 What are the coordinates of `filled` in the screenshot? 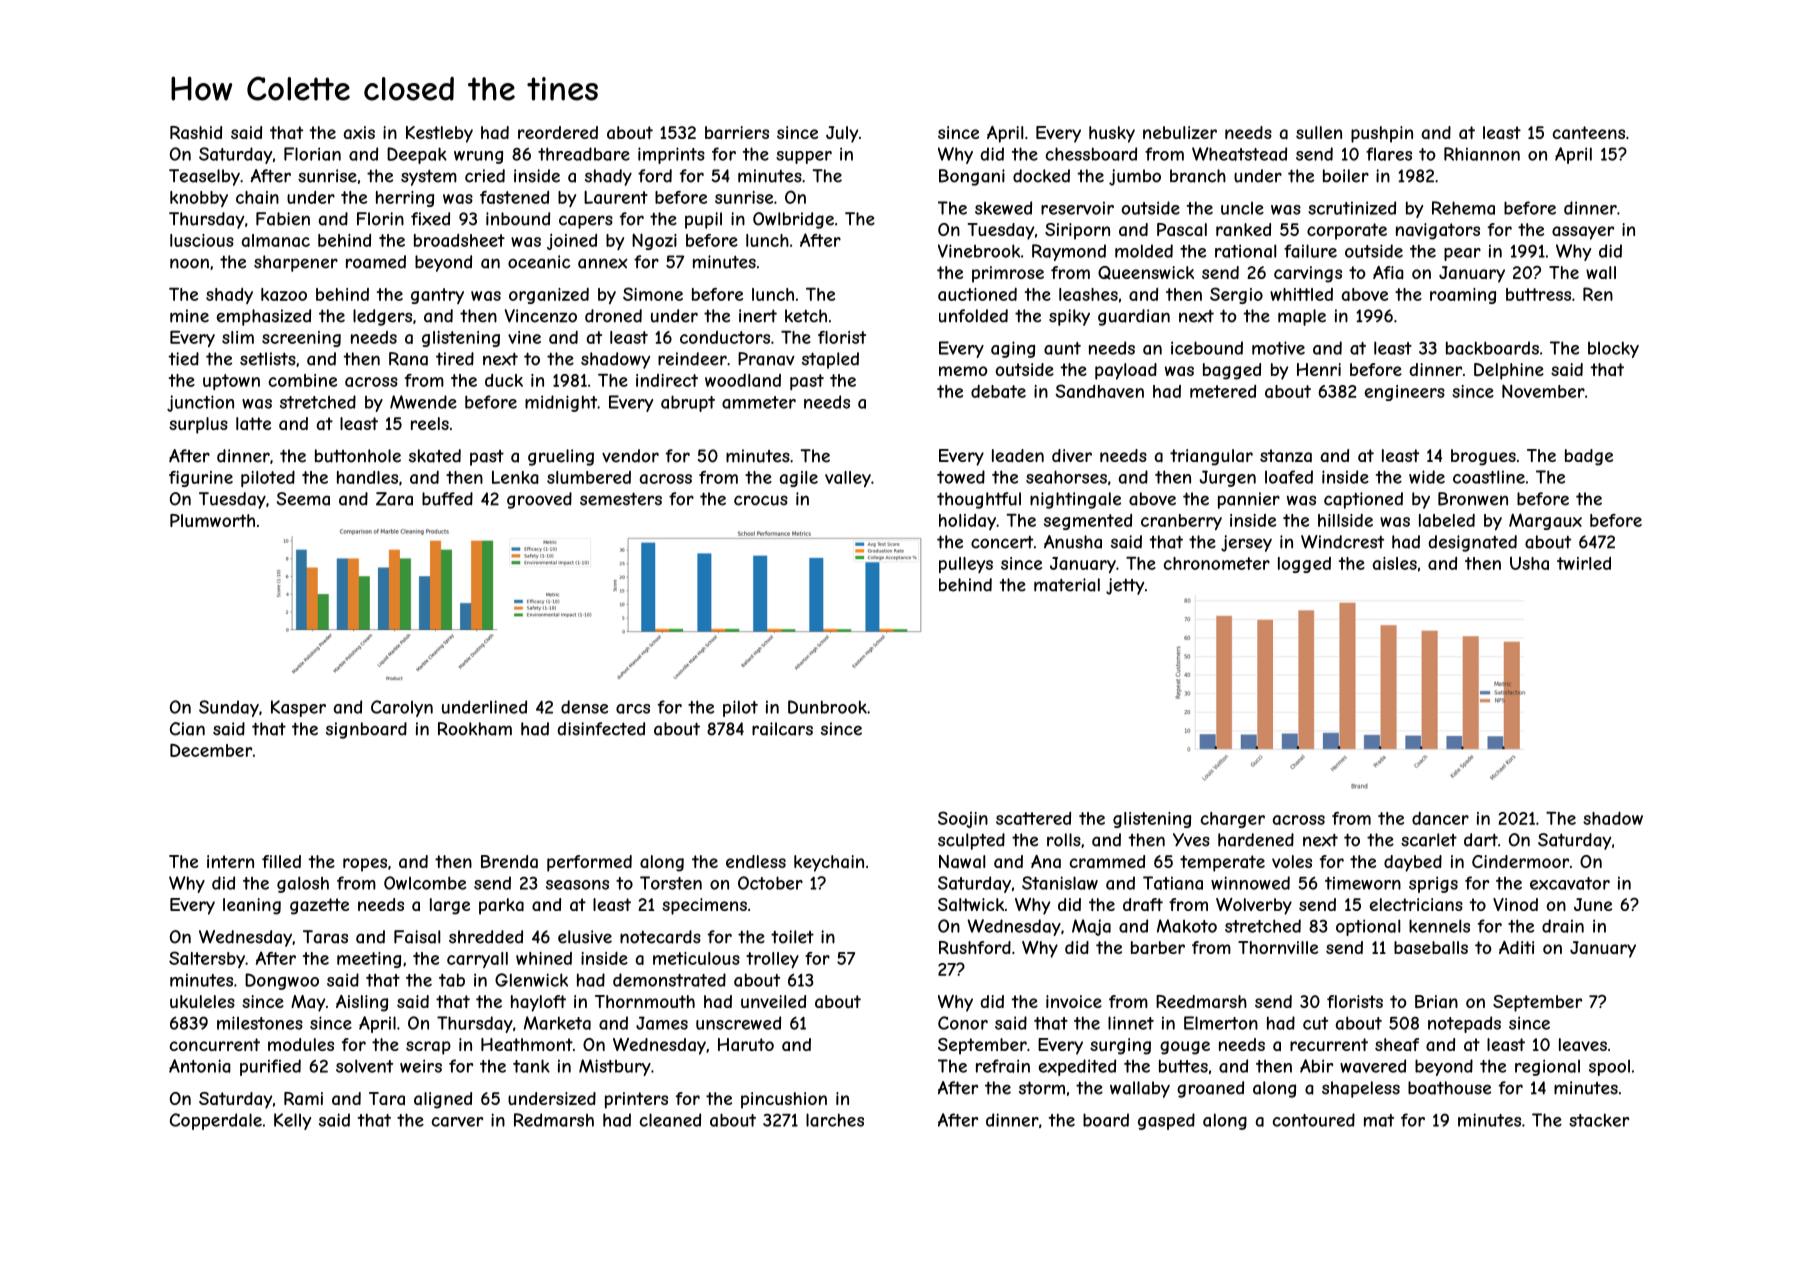 It's located at (281, 861).
